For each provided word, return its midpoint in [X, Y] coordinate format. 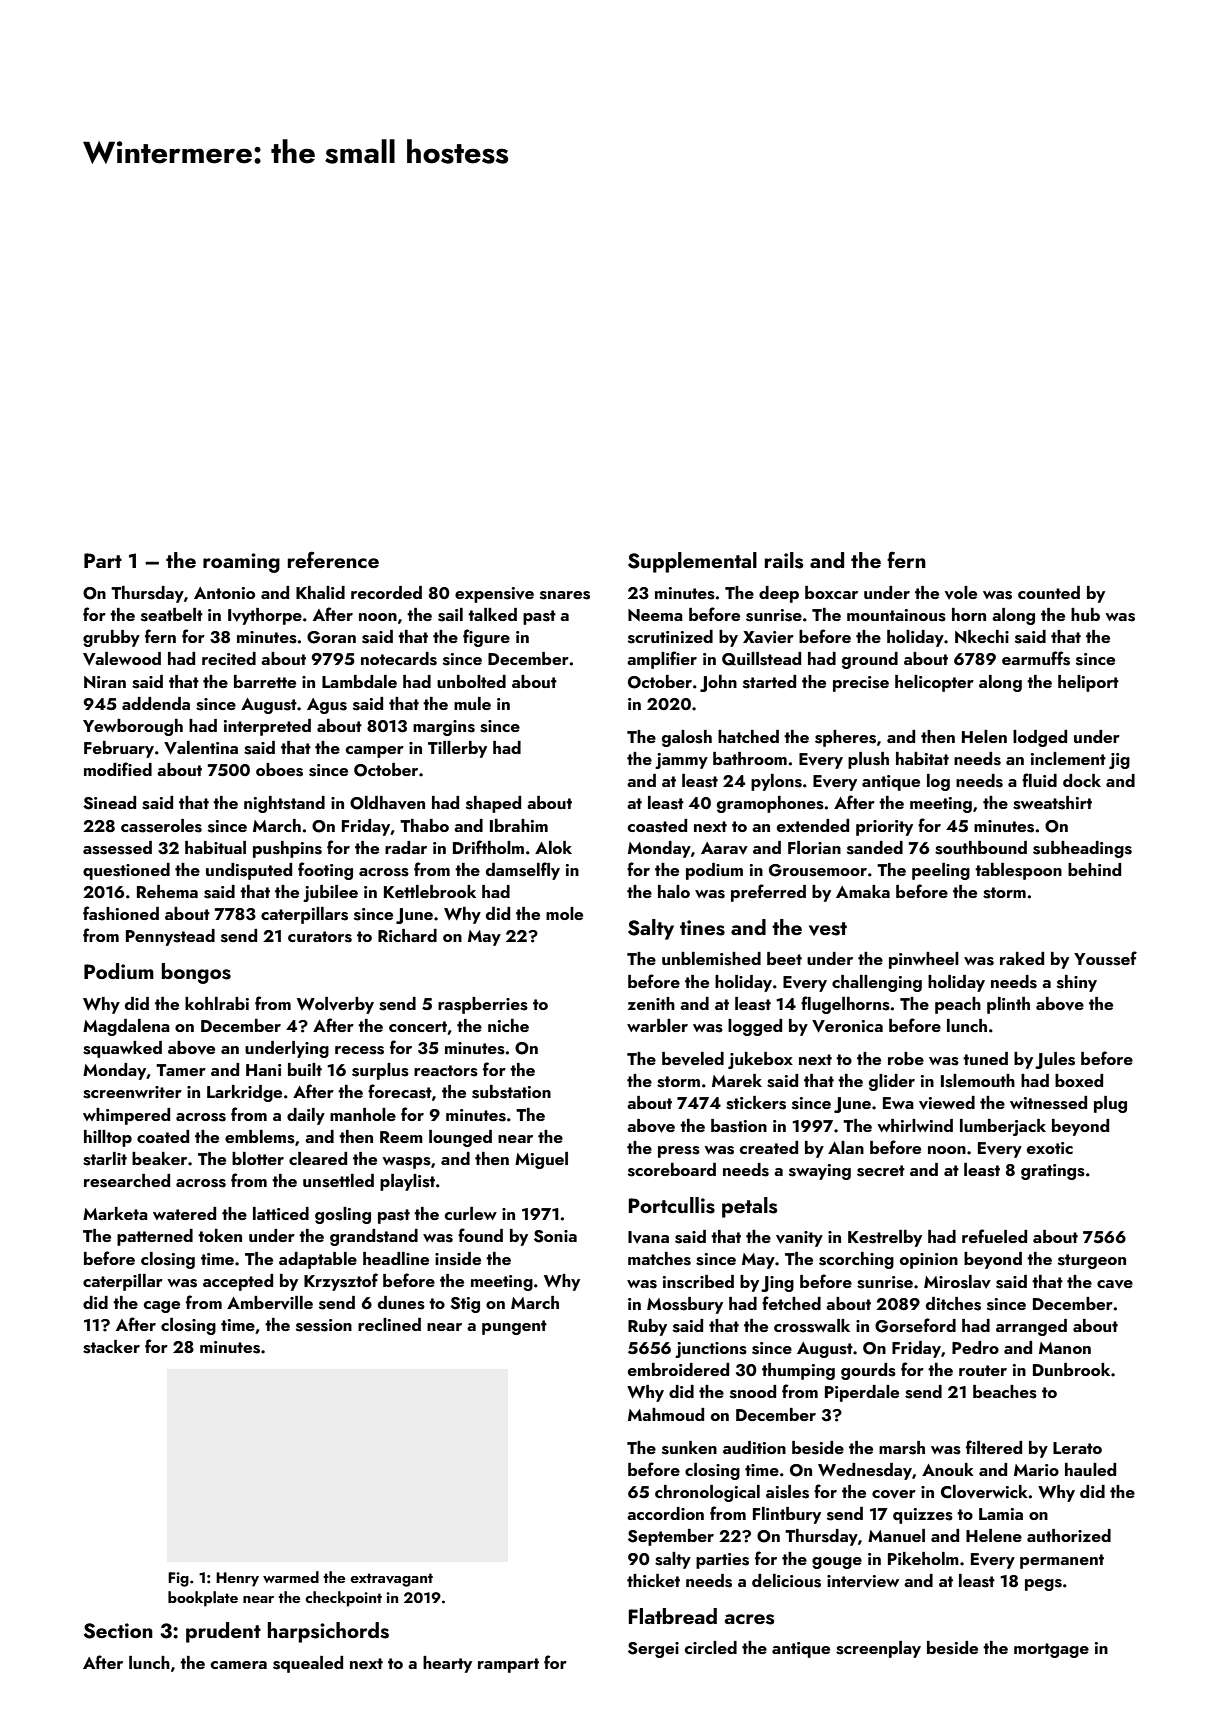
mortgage [1051, 1650]
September [671, 1537]
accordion [665, 1513]
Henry [237, 1579]
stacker [111, 1347]
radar [406, 847]
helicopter [934, 683]
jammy [681, 761]
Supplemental [692, 562]
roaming [241, 563]
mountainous [896, 615]
